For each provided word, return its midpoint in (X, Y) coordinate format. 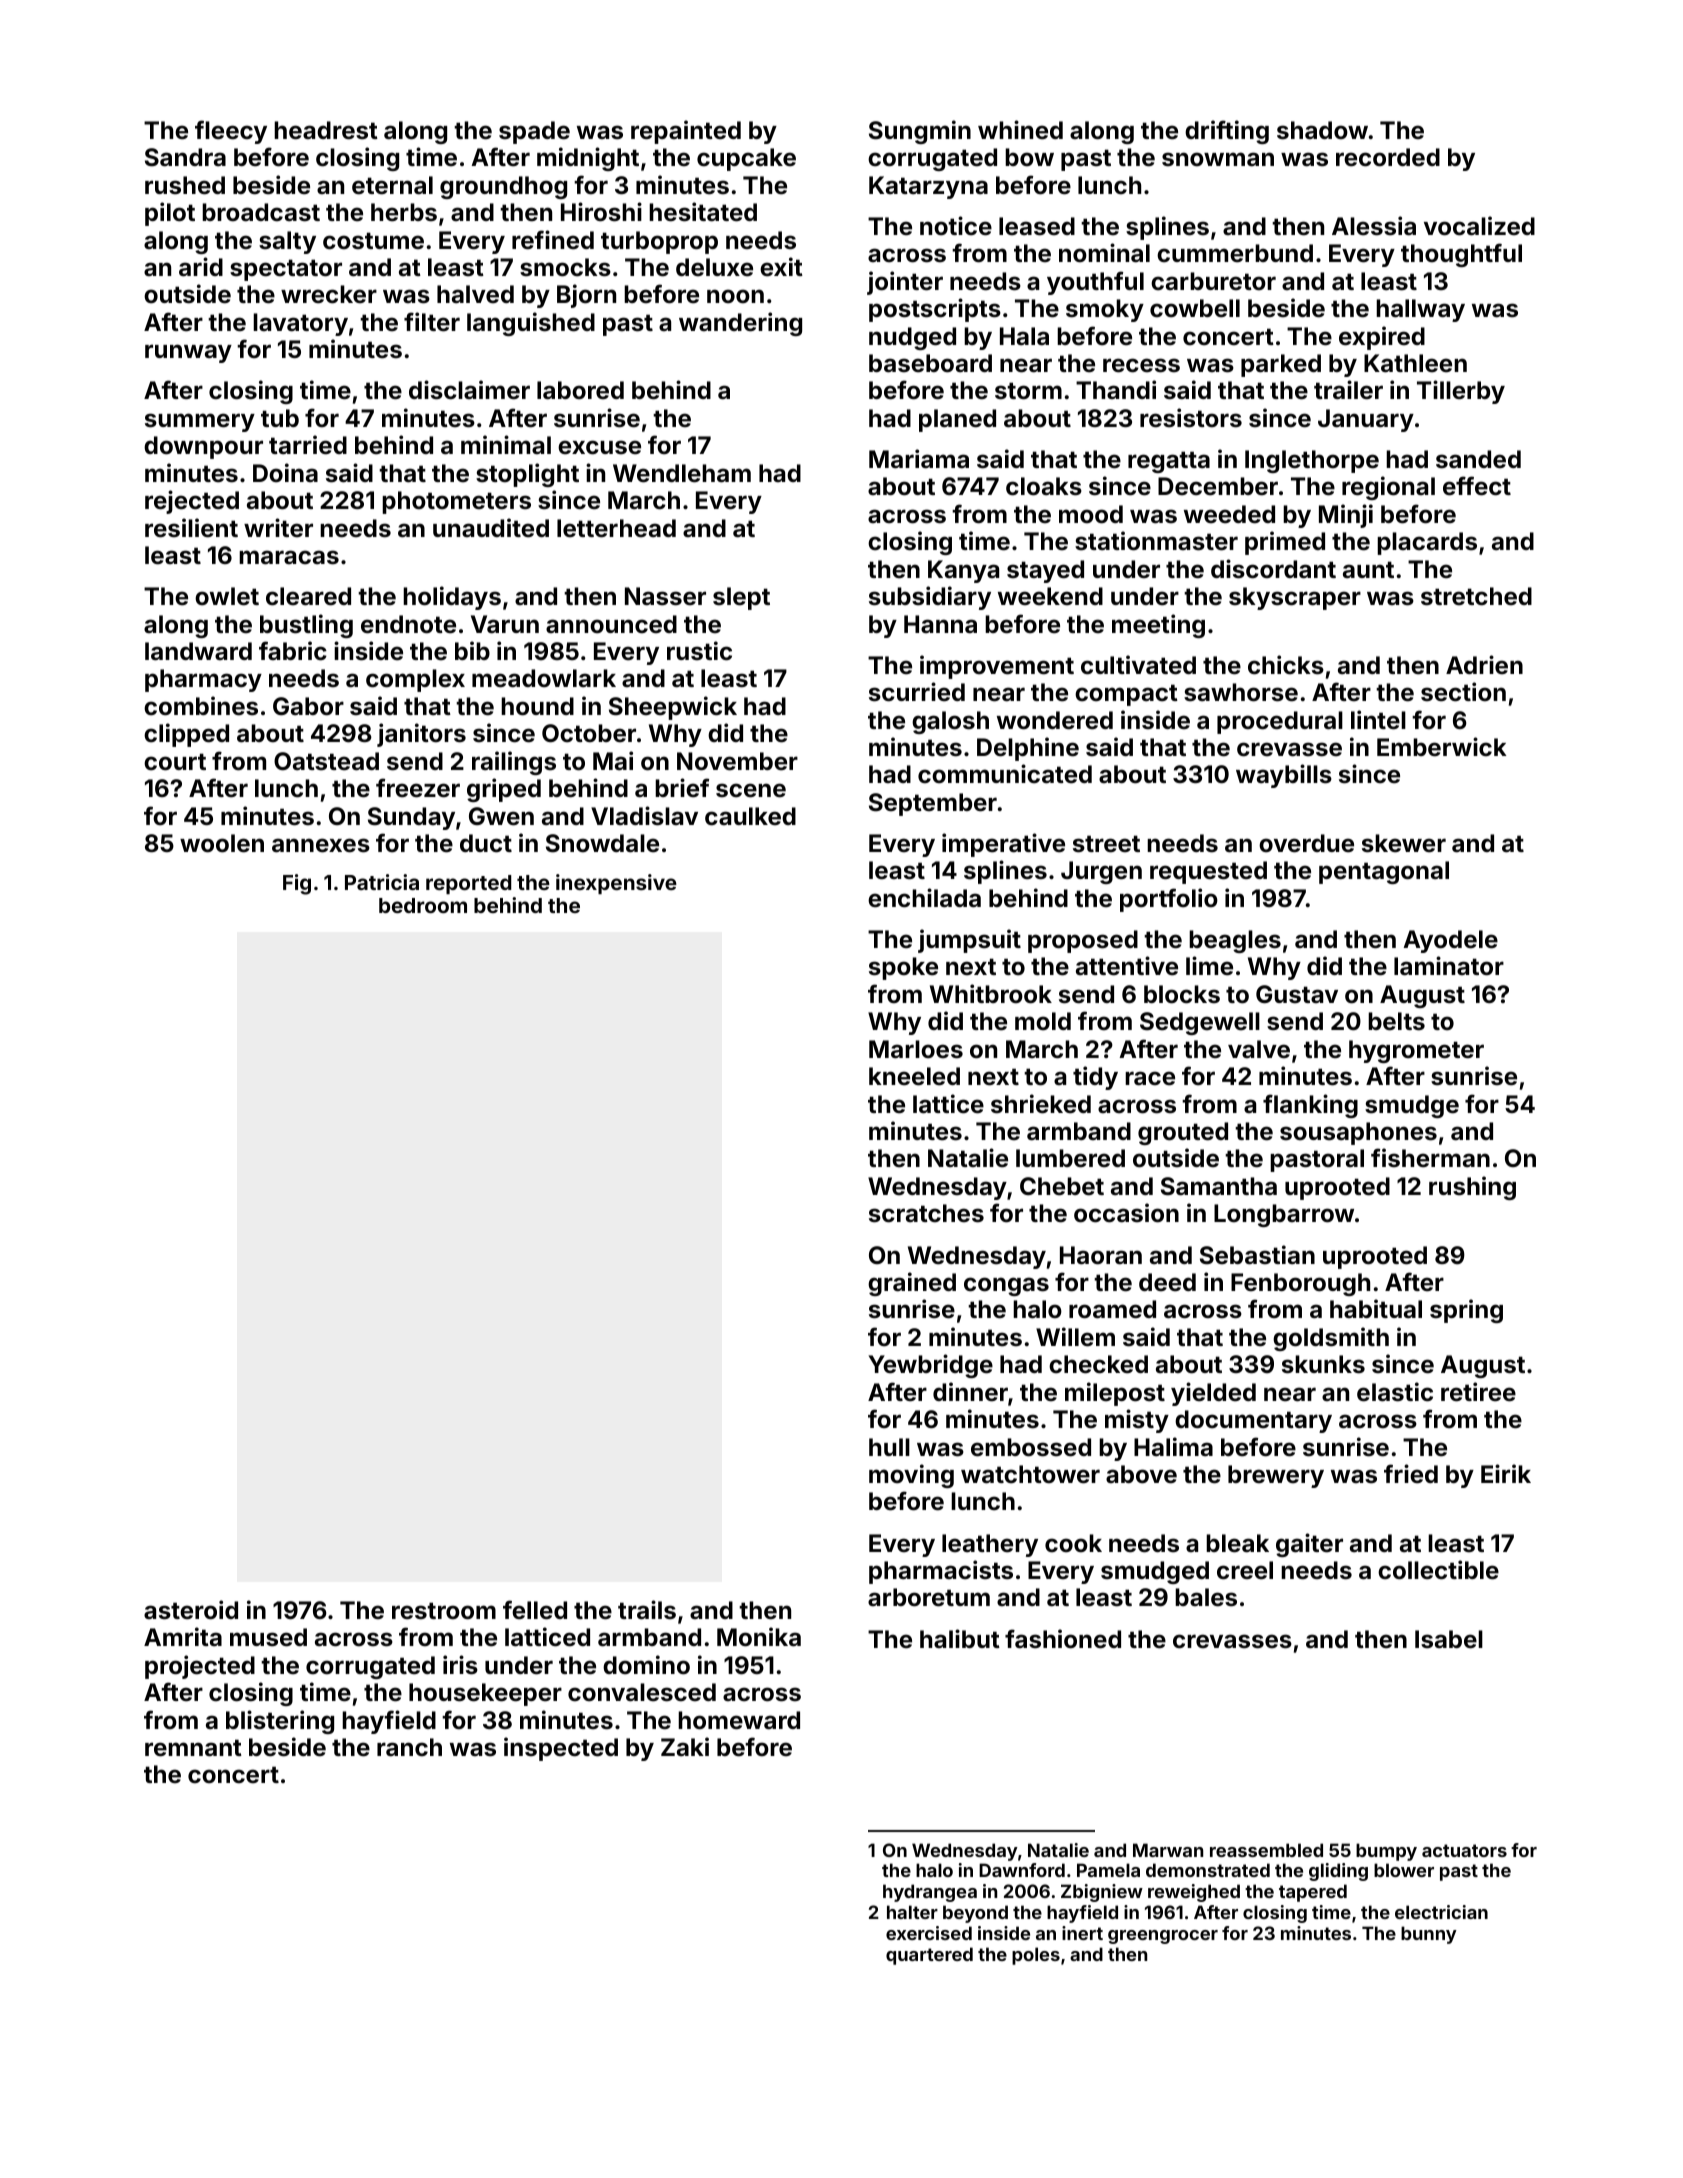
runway (188, 353)
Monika (759, 1637)
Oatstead (326, 761)
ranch (409, 1747)
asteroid (191, 1610)
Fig (297, 884)
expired (1382, 338)
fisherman (1430, 1158)
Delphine (1028, 749)
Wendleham (682, 473)
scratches (926, 1213)
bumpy (1386, 1852)
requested (1208, 872)
